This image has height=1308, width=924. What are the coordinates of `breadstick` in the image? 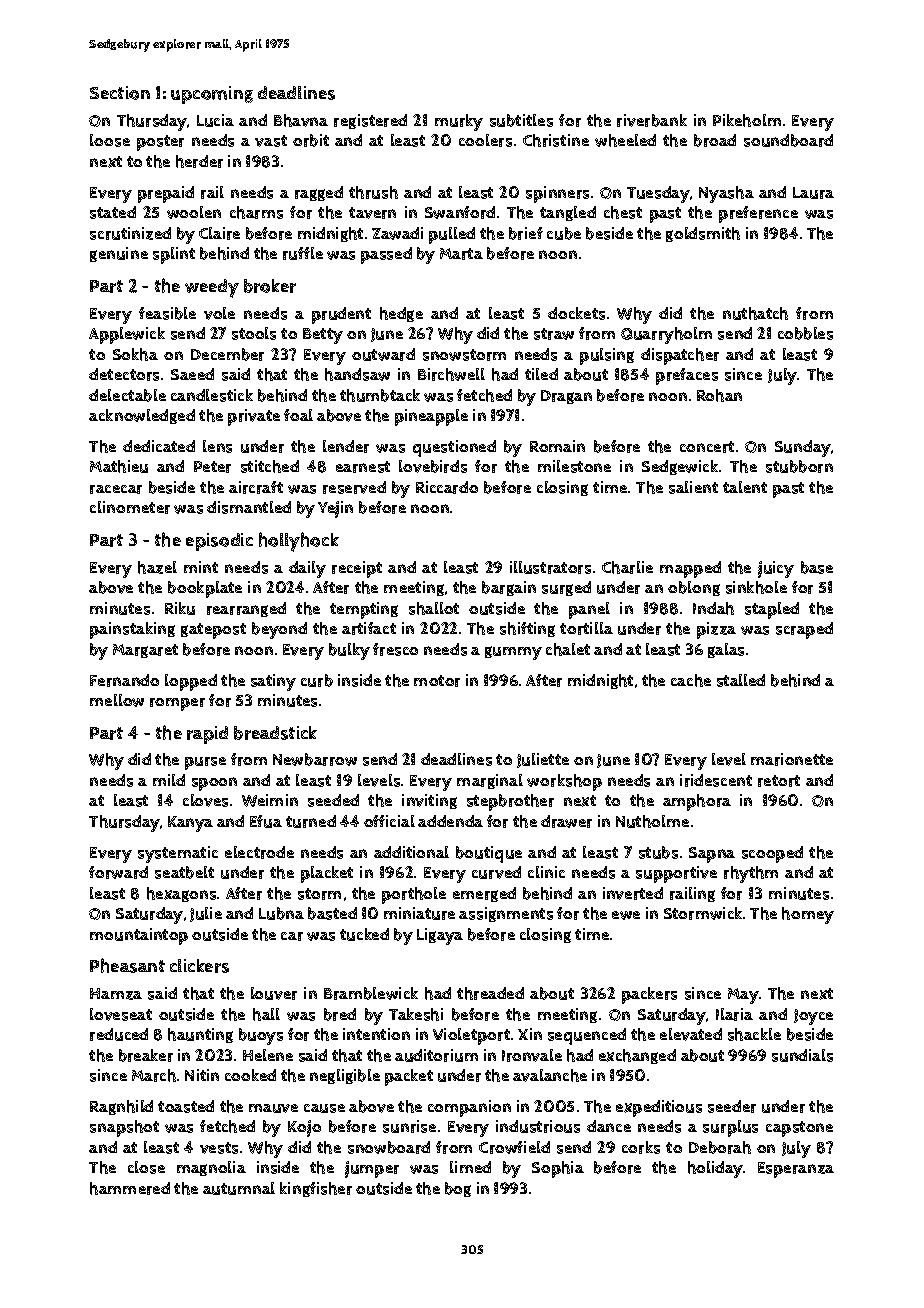 It's located at (275, 733).
